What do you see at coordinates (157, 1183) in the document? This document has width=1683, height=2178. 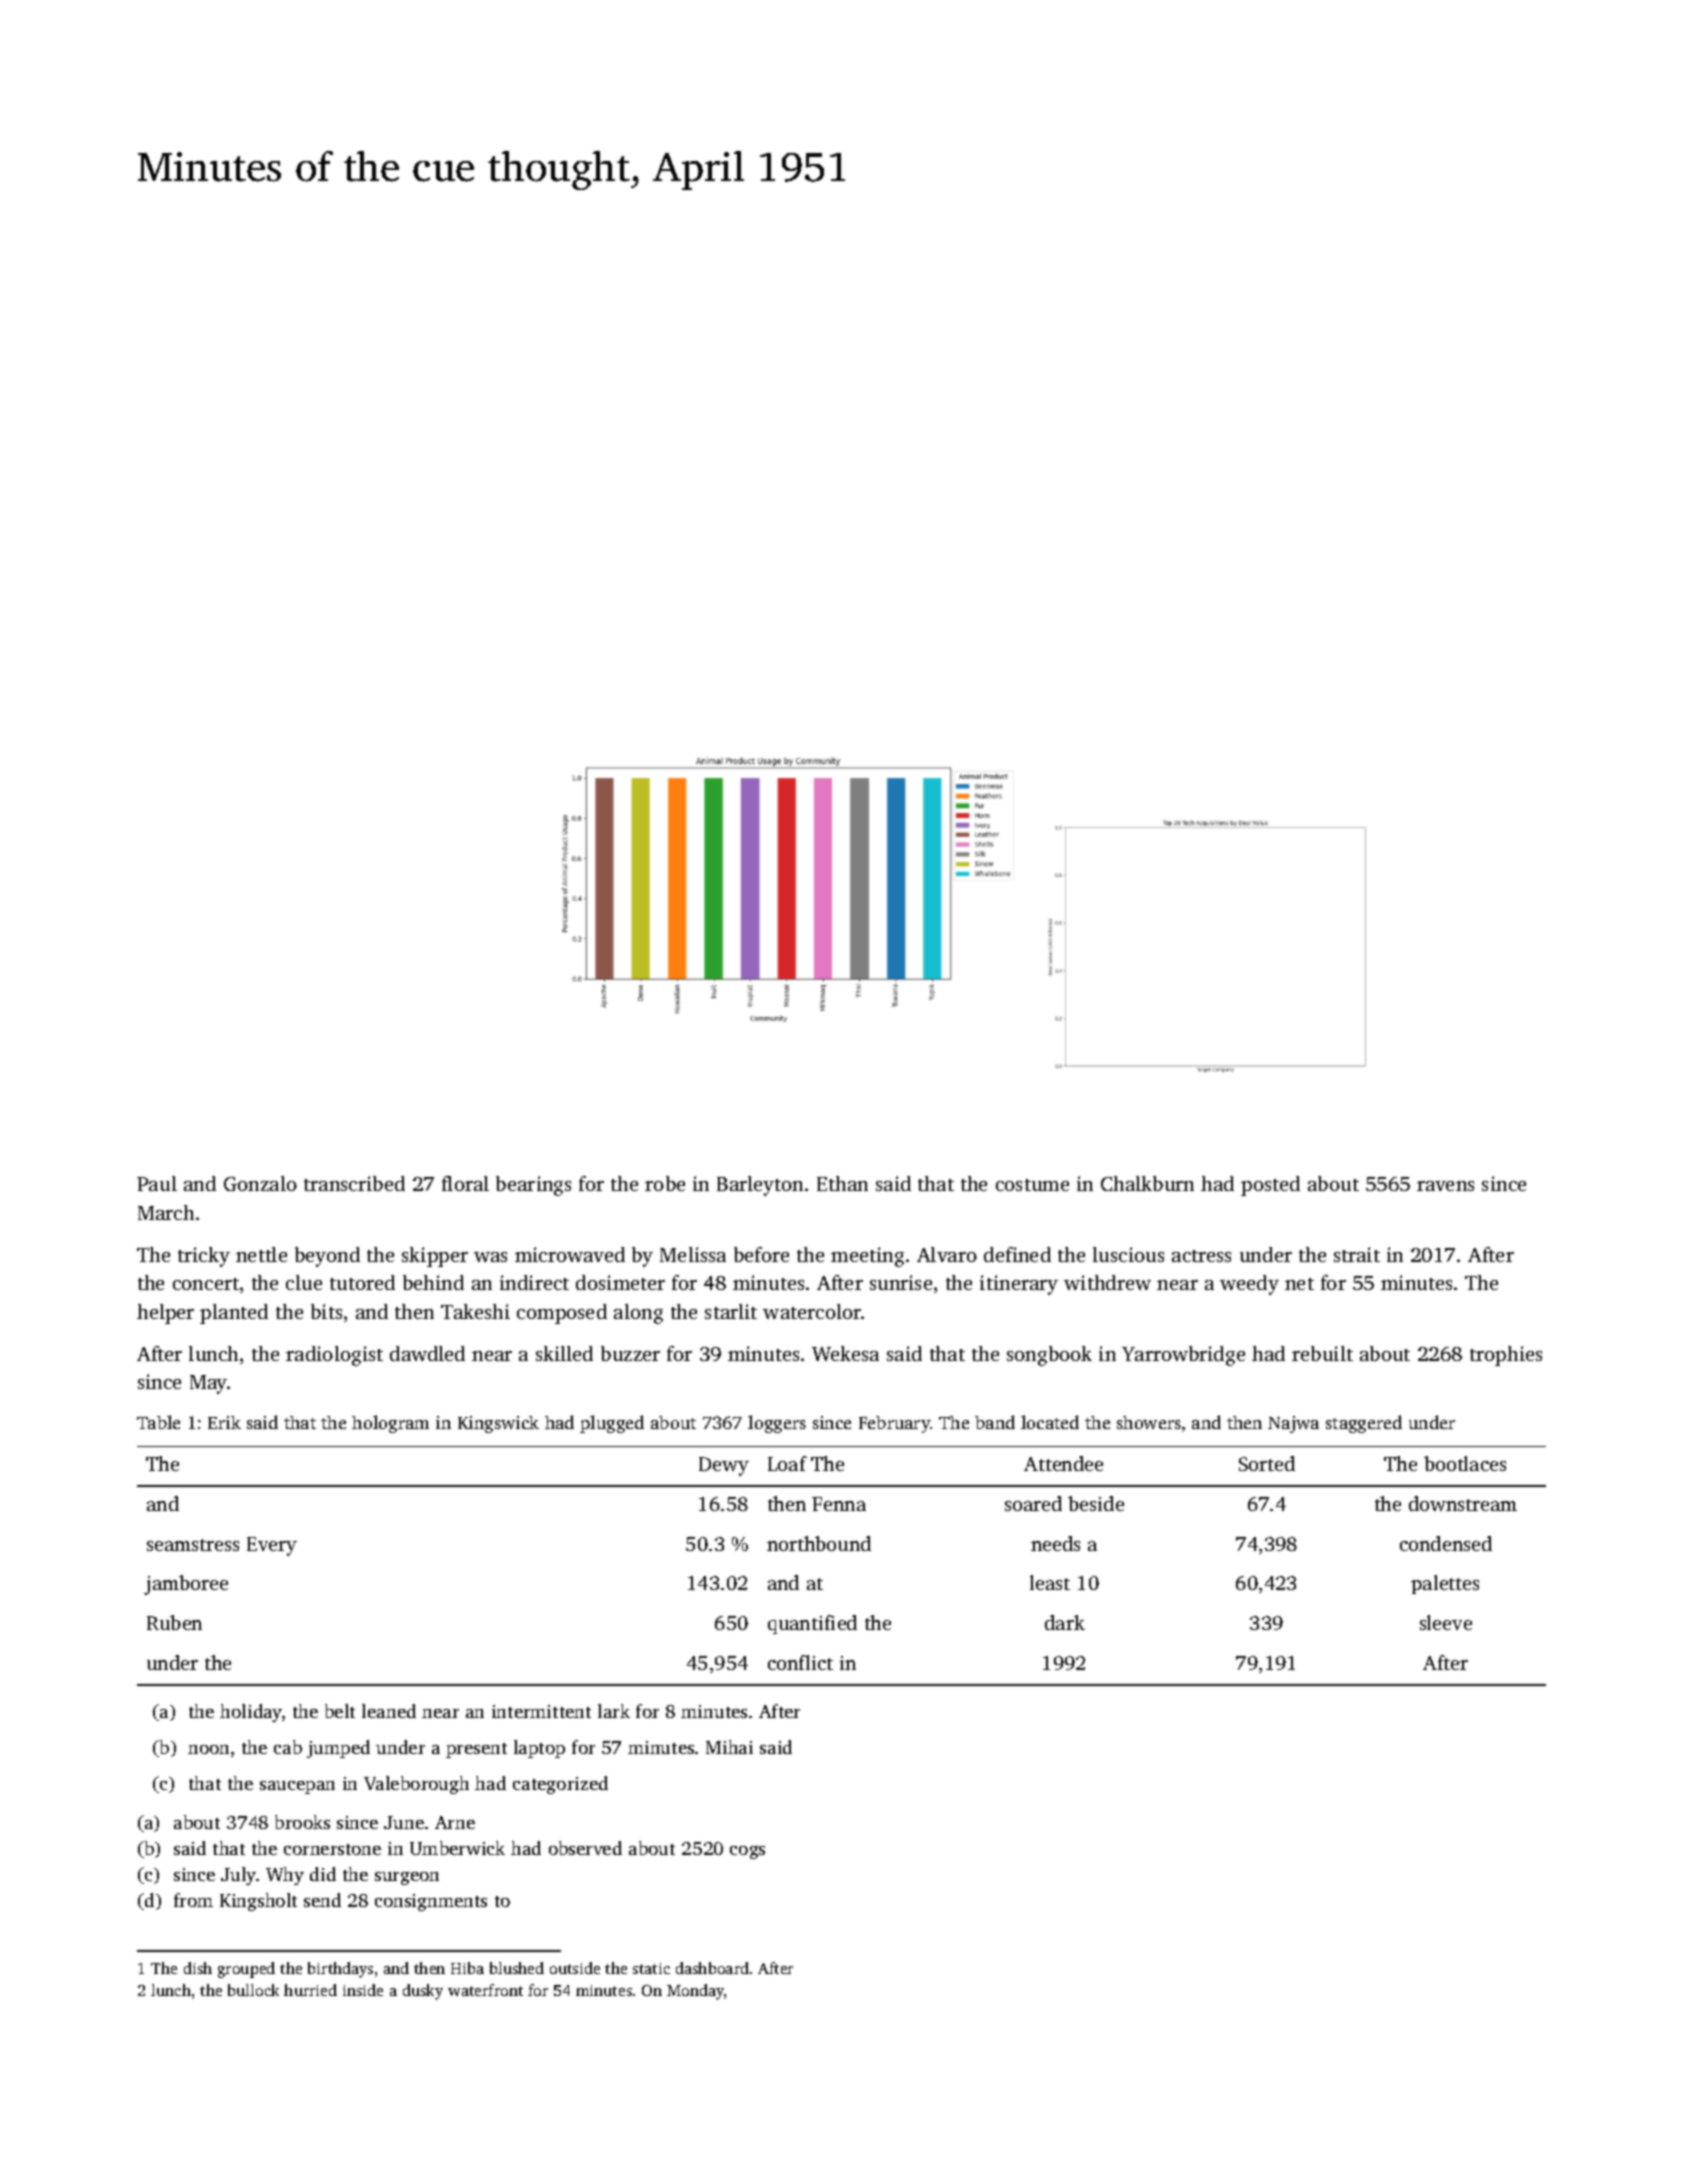 I see `Paul` at bounding box center [157, 1183].
